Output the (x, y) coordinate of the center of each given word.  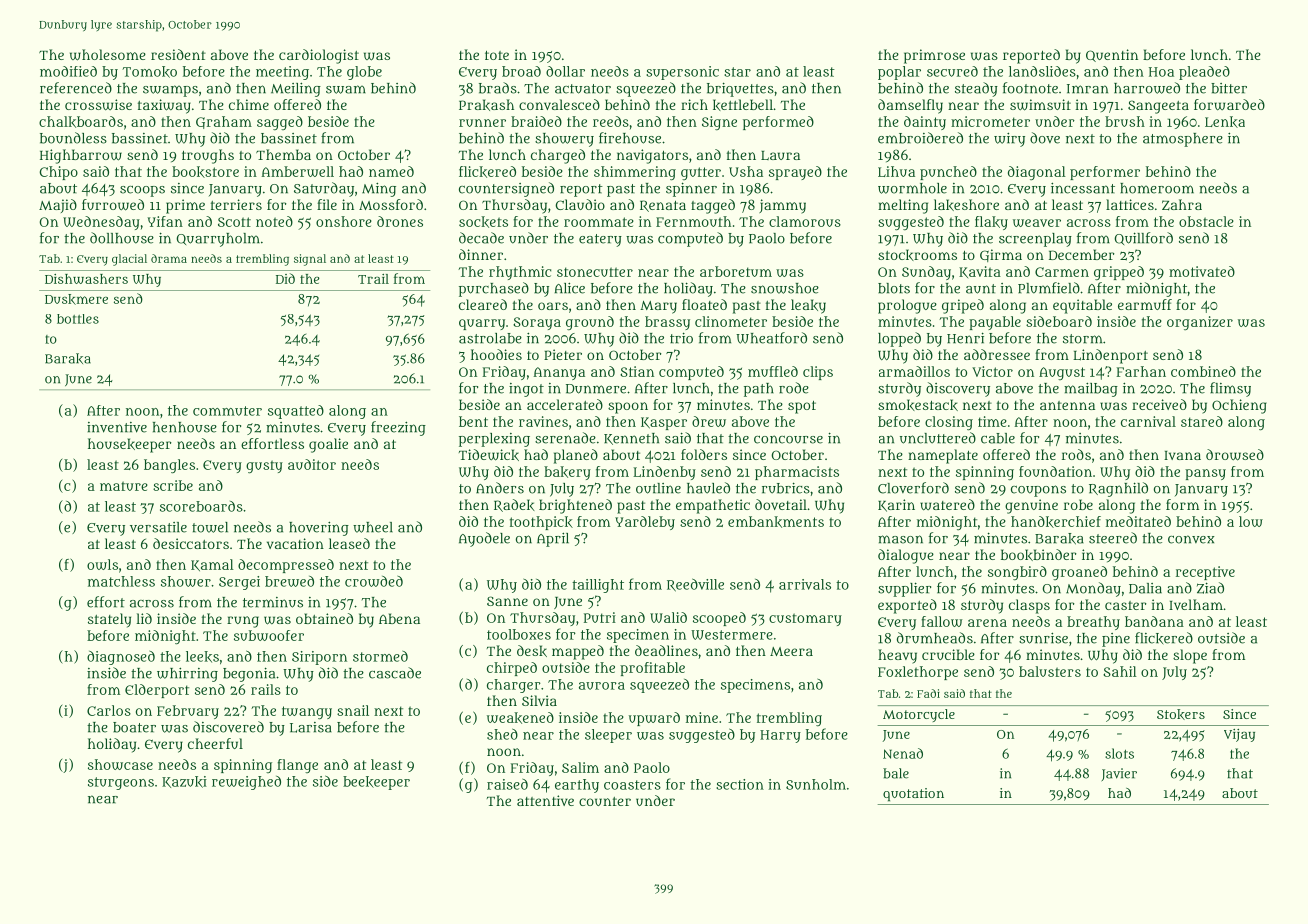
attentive (545, 800)
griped (963, 306)
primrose (934, 56)
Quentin (1112, 55)
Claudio (580, 204)
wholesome (108, 55)
